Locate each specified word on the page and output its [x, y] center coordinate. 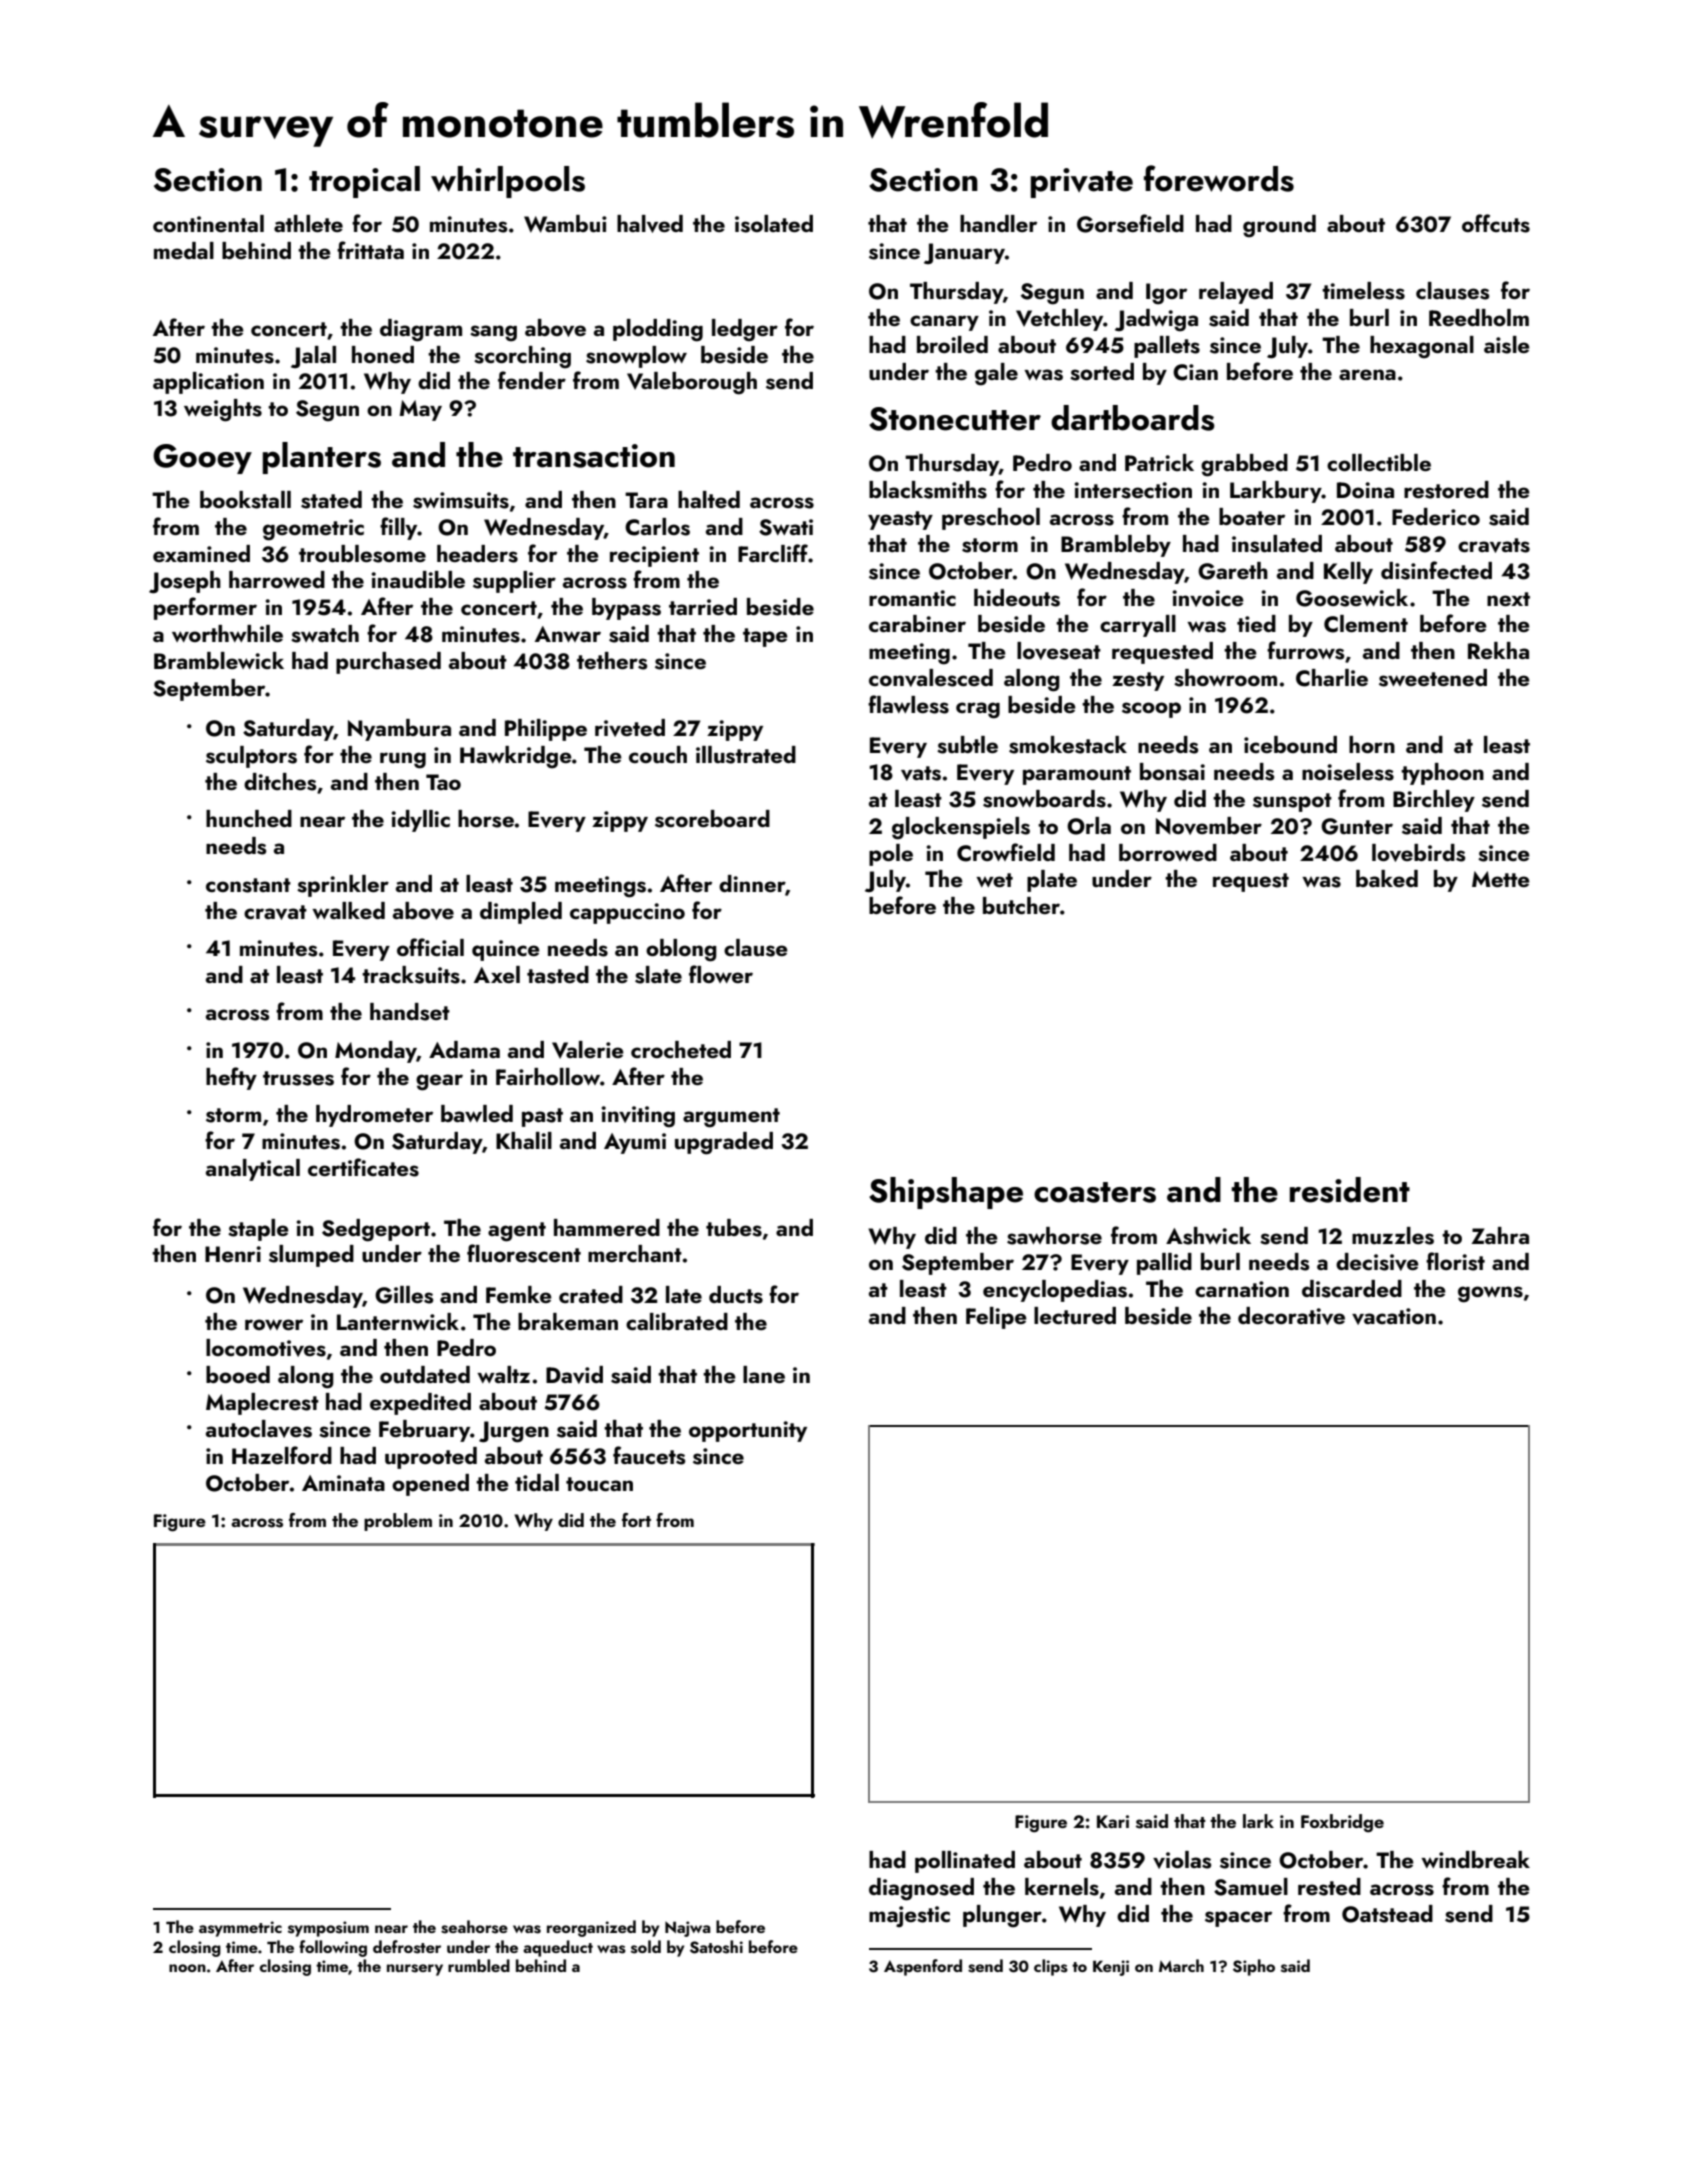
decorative [1291, 1316]
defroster [407, 1947]
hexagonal [1422, 347]
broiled [952, 344]
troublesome [362, 554]
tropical [364, 182]
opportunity [748, 1431]
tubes [734, 1228]
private [1082, 183]
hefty [231, 1078]
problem [398, 1522]
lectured [1075, 1315]
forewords [1219, 178]
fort [636, 1520]
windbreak [1475, 1859]
